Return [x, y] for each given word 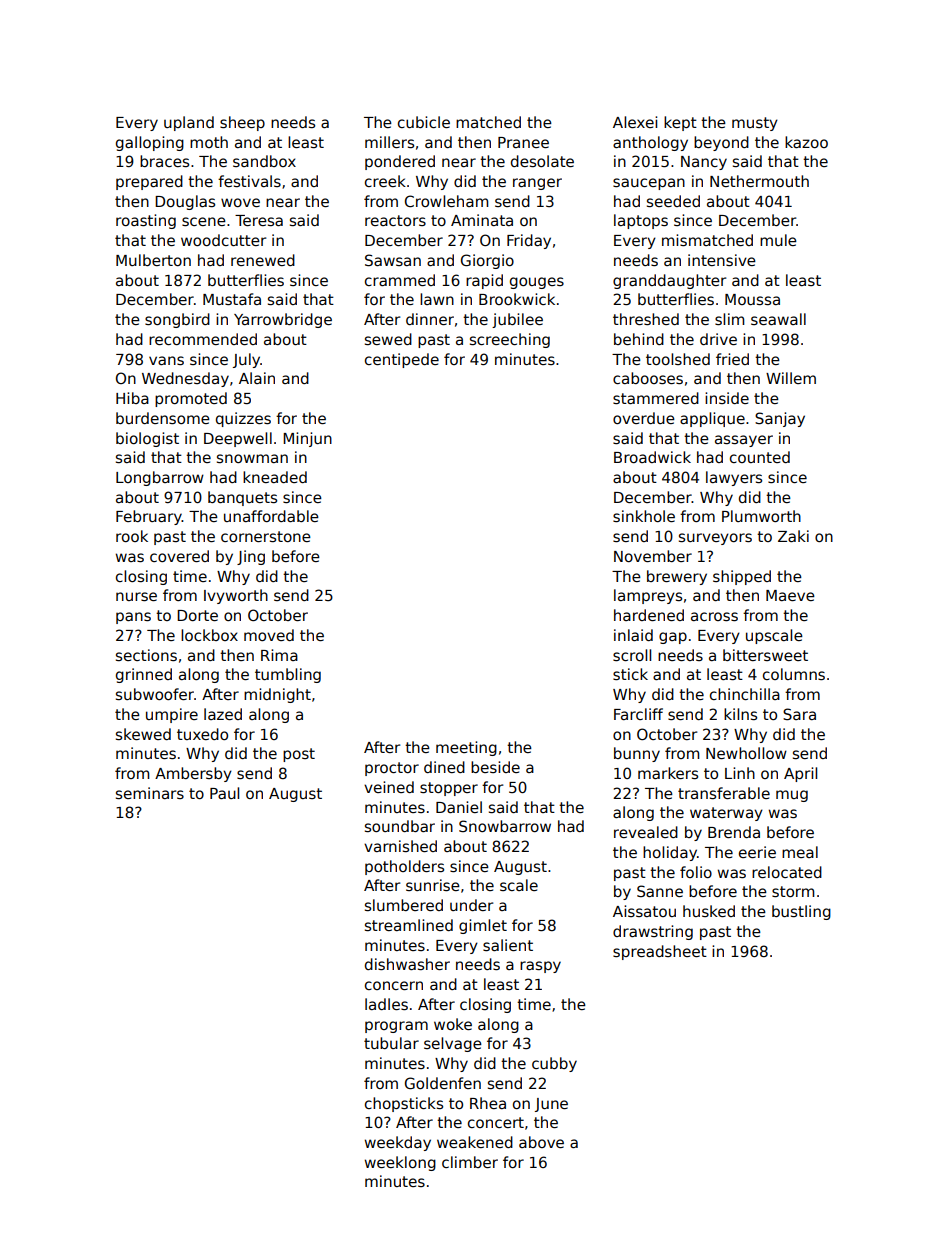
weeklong [400, 1163]
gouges [537, 283]
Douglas [185, 202]
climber [470, 1162]
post [299, 755]
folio [696, 872]
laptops [641, 221]
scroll [632, 655]
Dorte [197, 615]
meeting [466, 748]
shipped [742, 577]
